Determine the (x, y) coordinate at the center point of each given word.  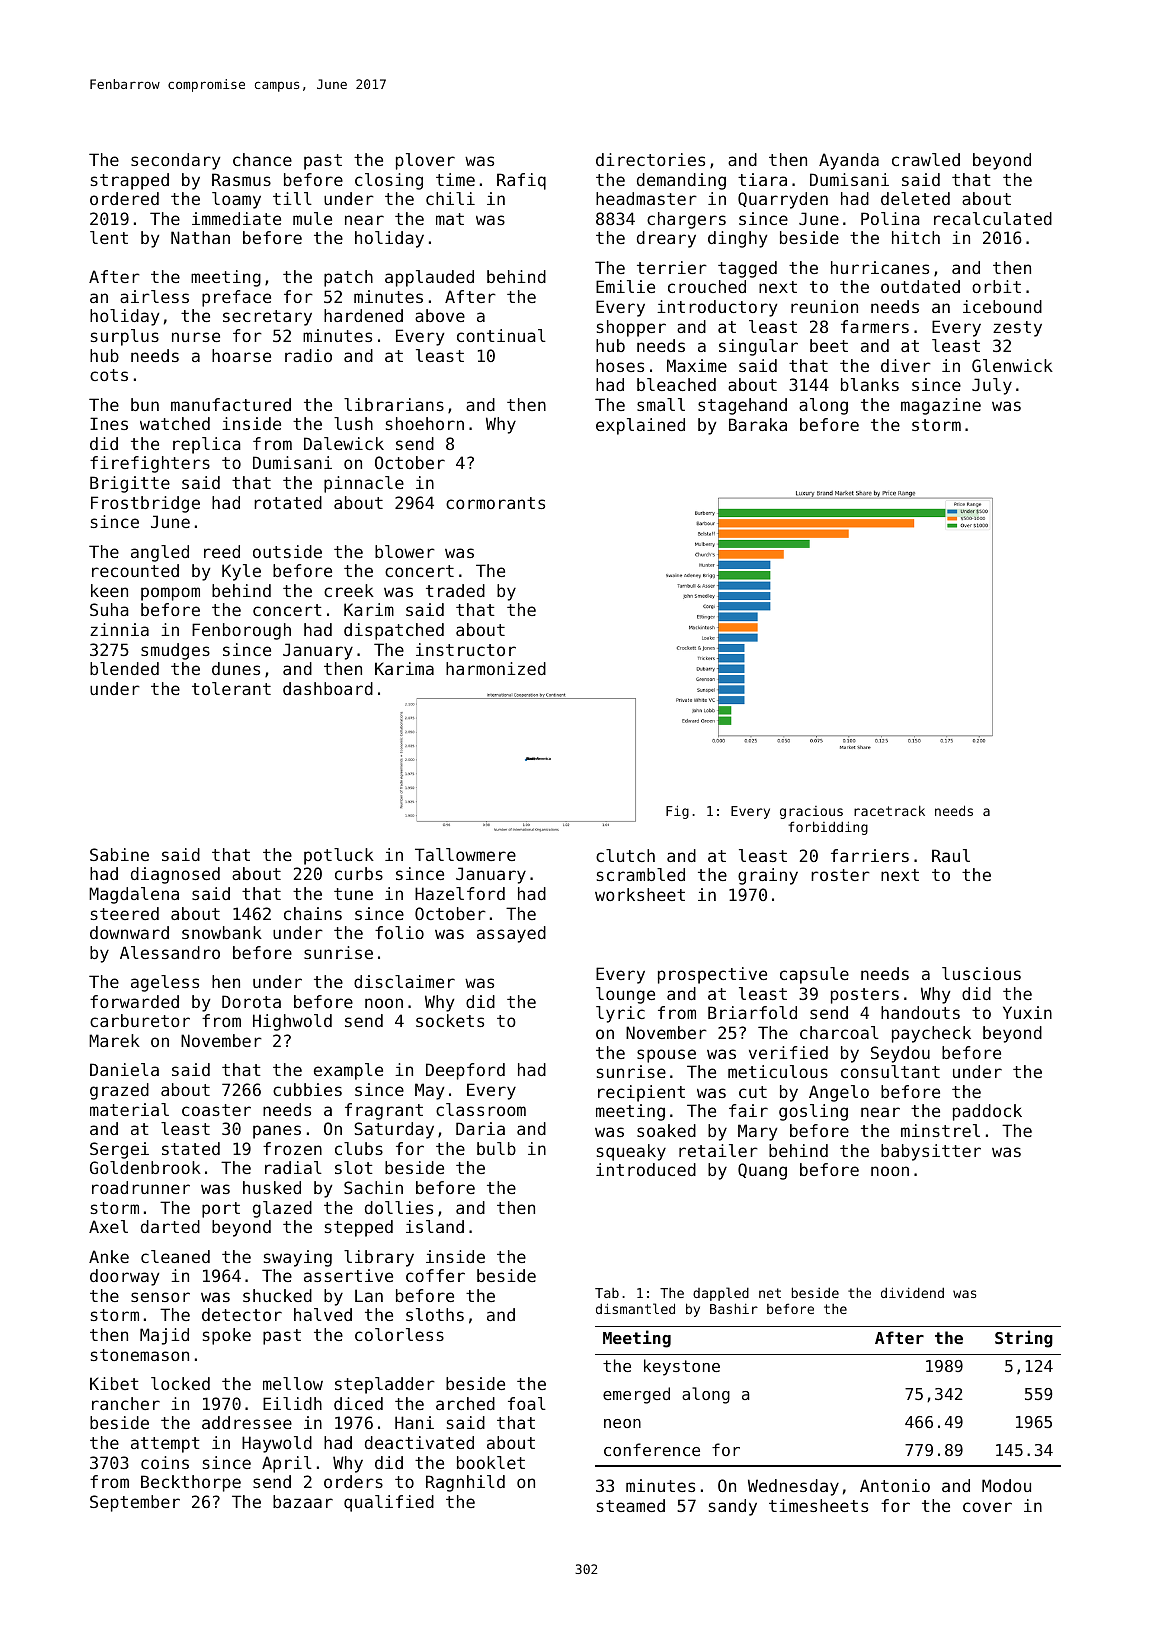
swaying (298, 1258)
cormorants (495, 503)
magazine (941, 406)
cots (109, 375)
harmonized (496, 668)
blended (124, 668)
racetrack (889, 810)
